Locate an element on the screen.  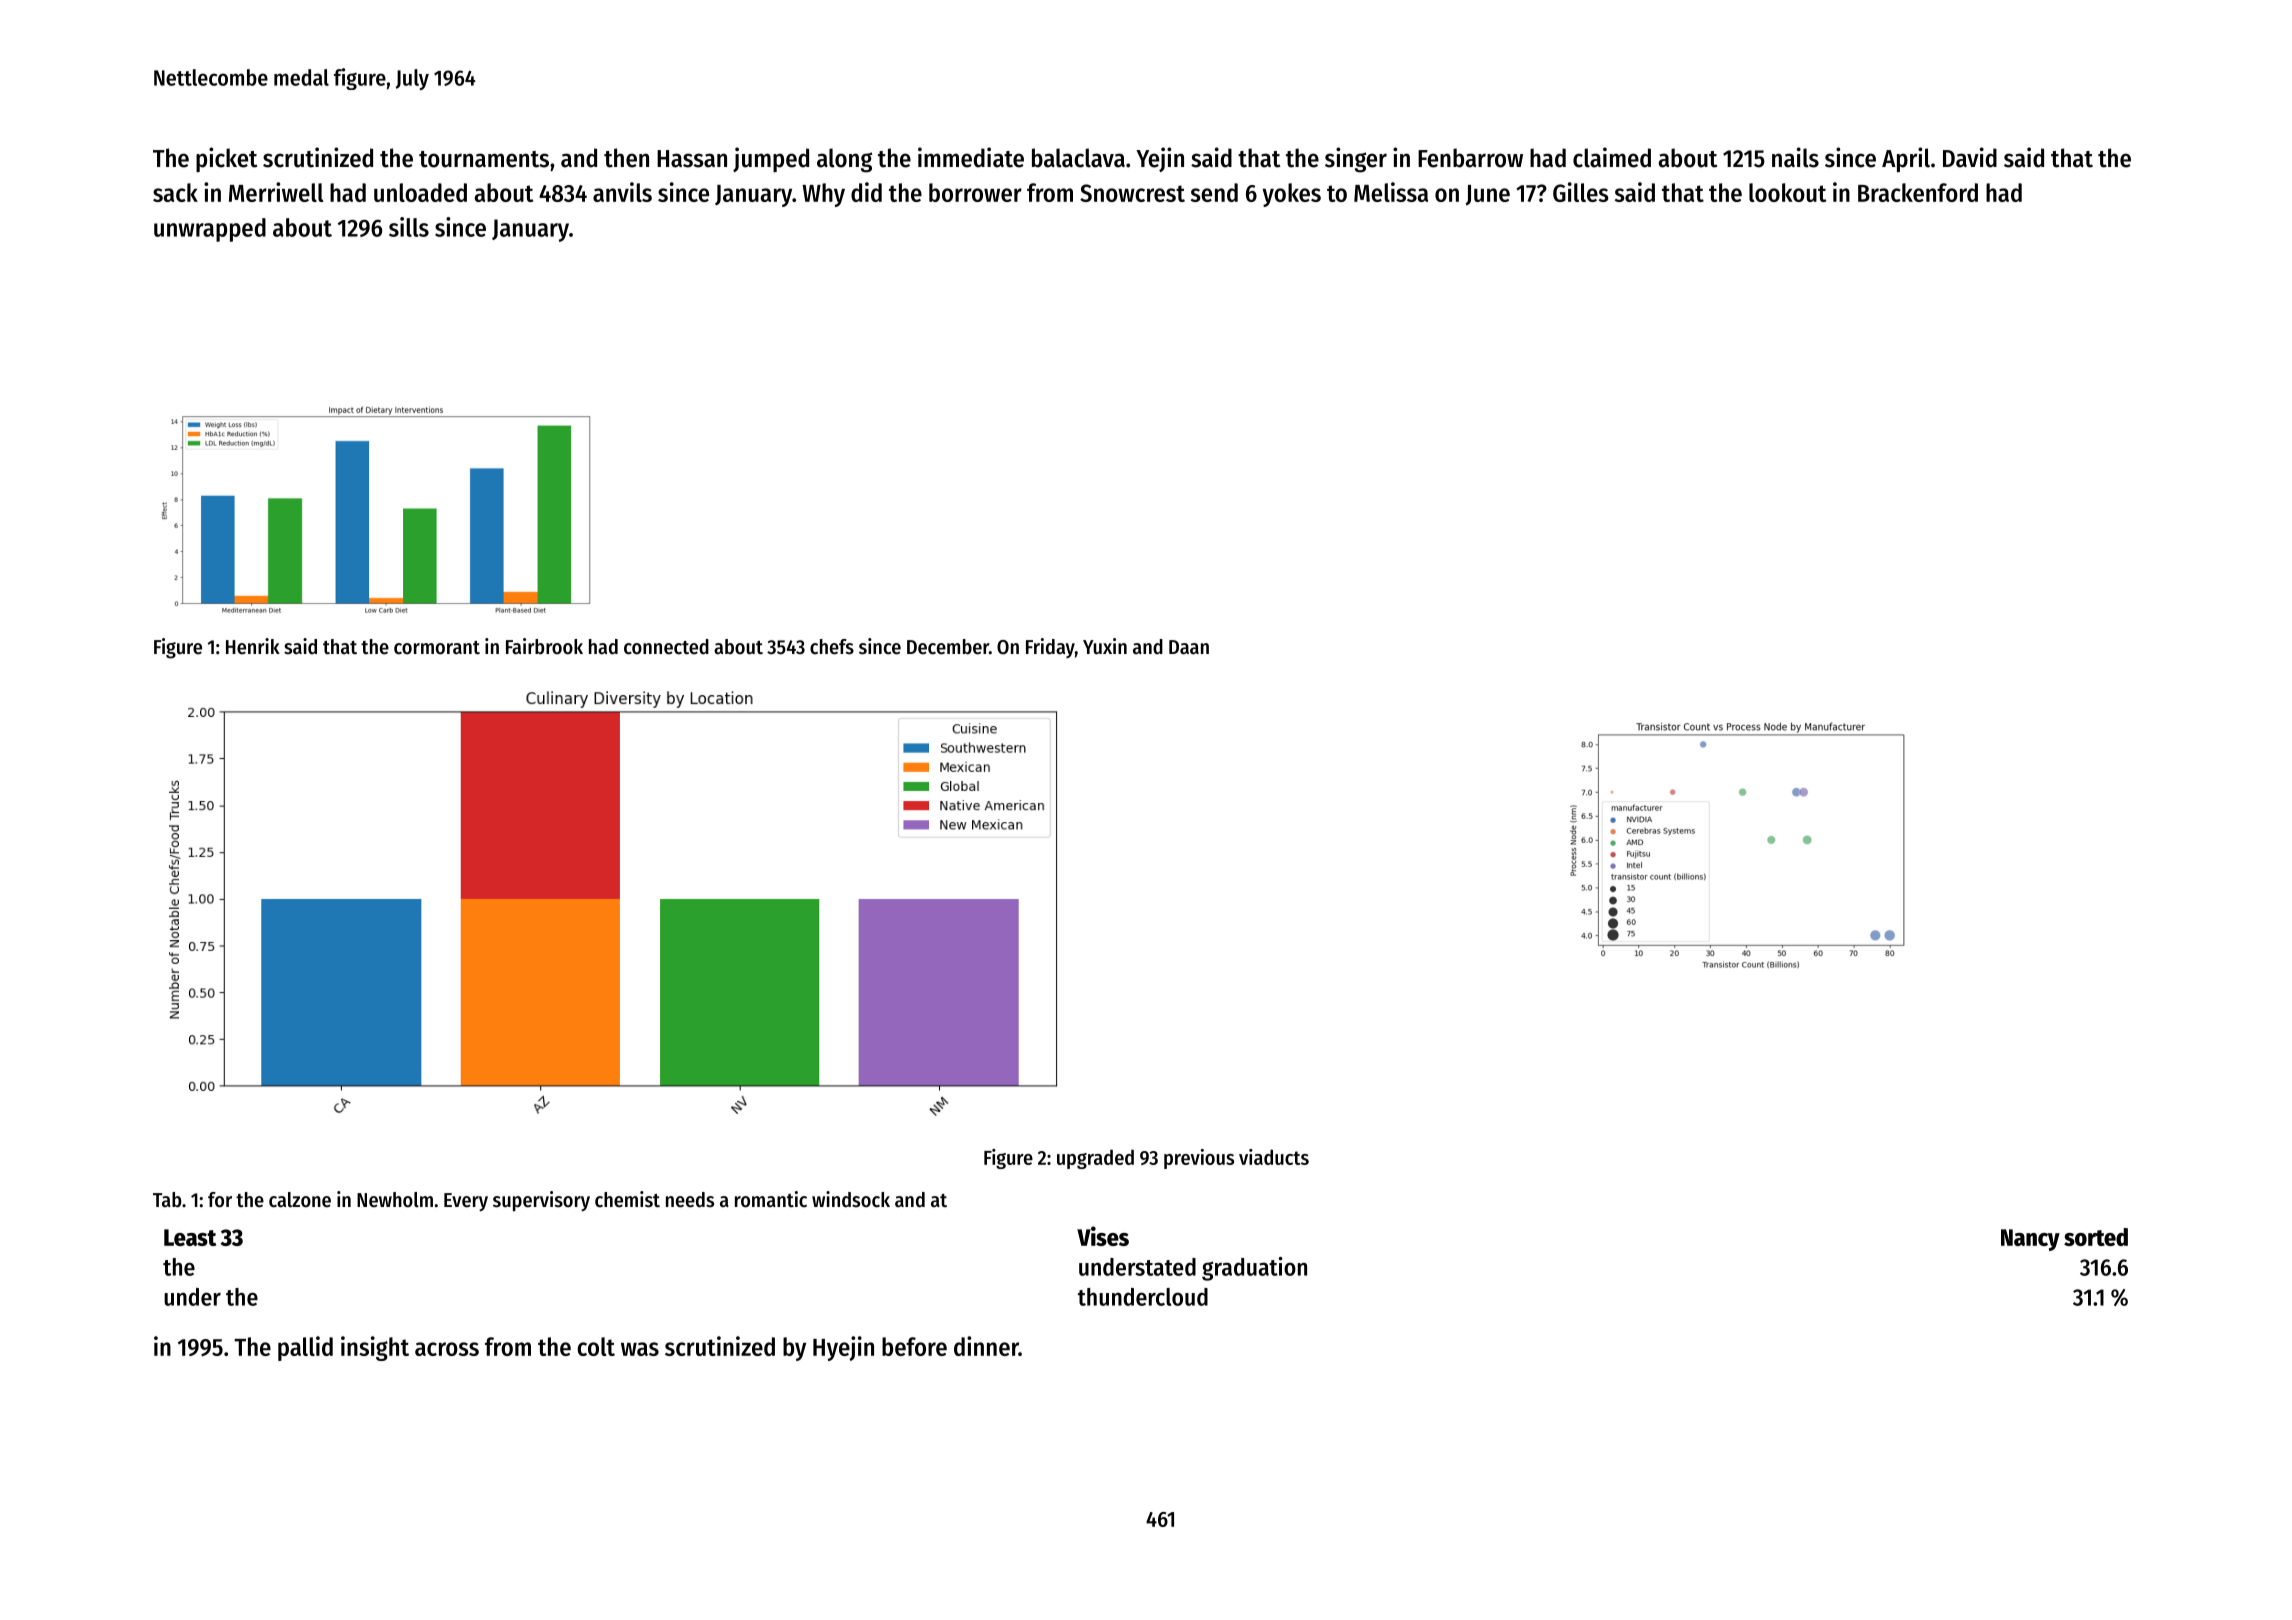
cormorant is located at coordinates (437, 648).
